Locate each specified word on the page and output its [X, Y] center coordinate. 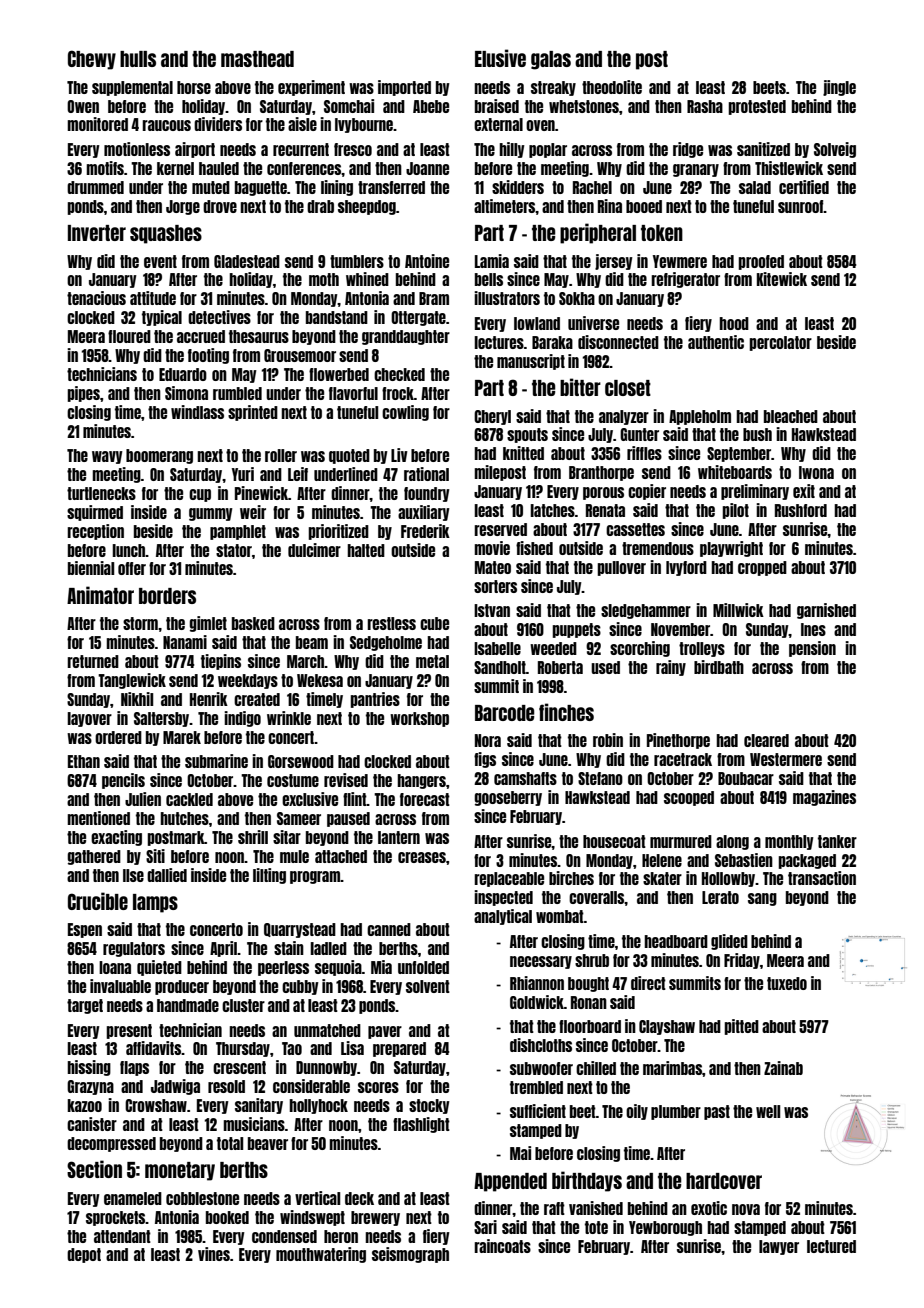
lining [337, 188]
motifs [105, 168]
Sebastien [744, 860]
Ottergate [418, 318]
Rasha [705, 106]
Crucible [98, 901]
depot [84, 1255]
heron [341, 1236]
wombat [560, 916]
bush [757, 434]
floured [129, 336]
